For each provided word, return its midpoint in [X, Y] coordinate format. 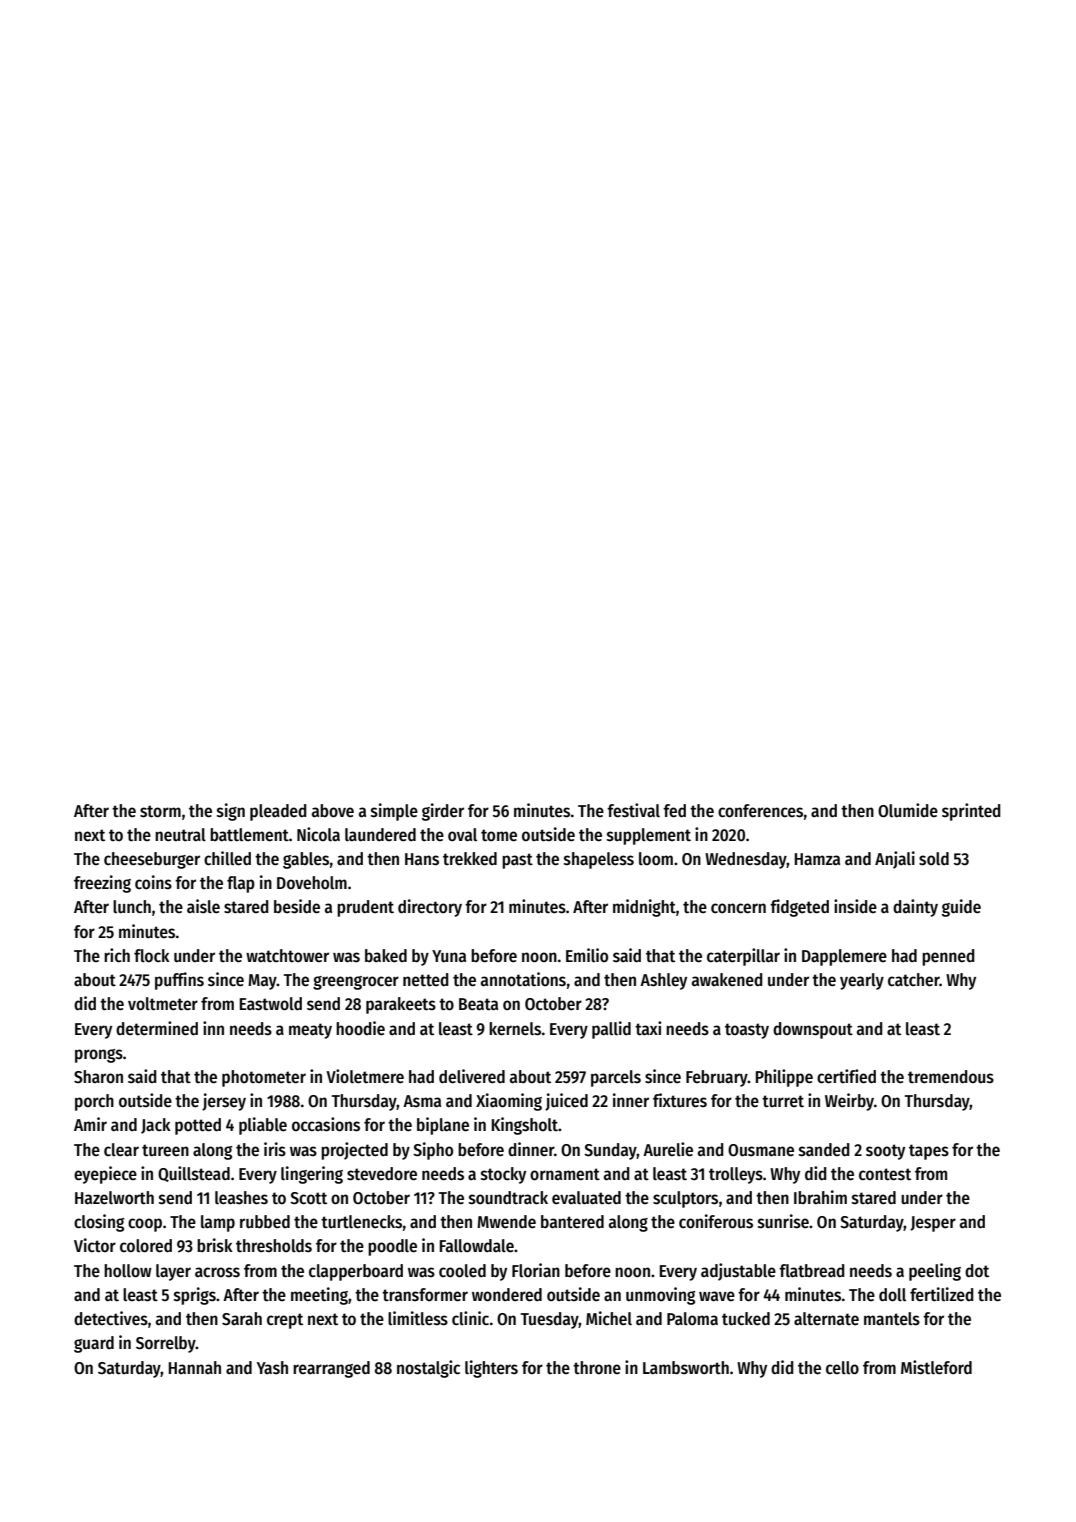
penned [948, 957]
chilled [227, 858]
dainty [915, 908]
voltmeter [163, 1004]
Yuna [449, 956]
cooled [462, 1271]
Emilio [587, 955]
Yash [272, 1368]
